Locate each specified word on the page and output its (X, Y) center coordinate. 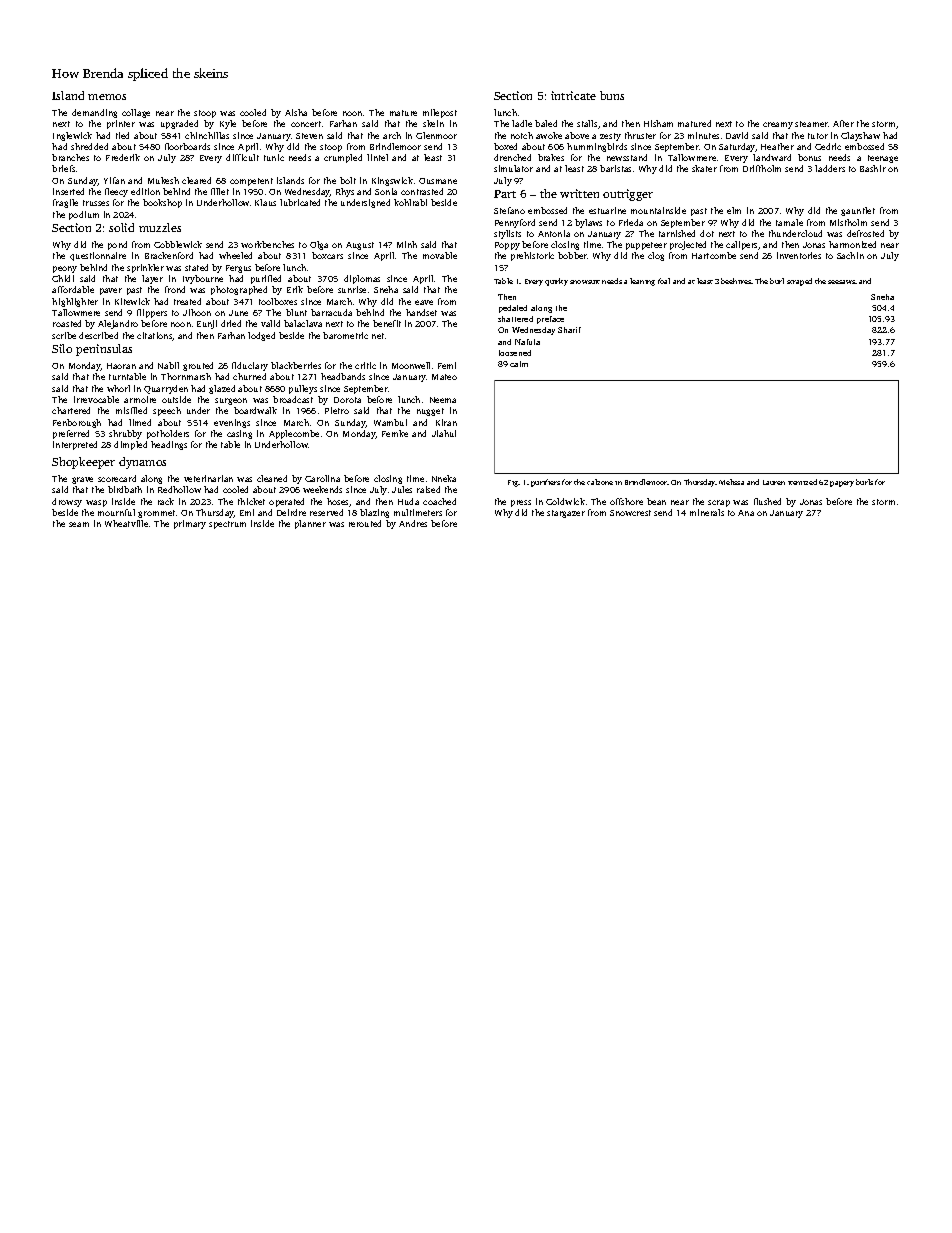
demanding (94, 113)
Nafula (527, 342)
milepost (440, 113)
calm (519, 364)
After (843, 123)
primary (190, 524)
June (238, 313)
